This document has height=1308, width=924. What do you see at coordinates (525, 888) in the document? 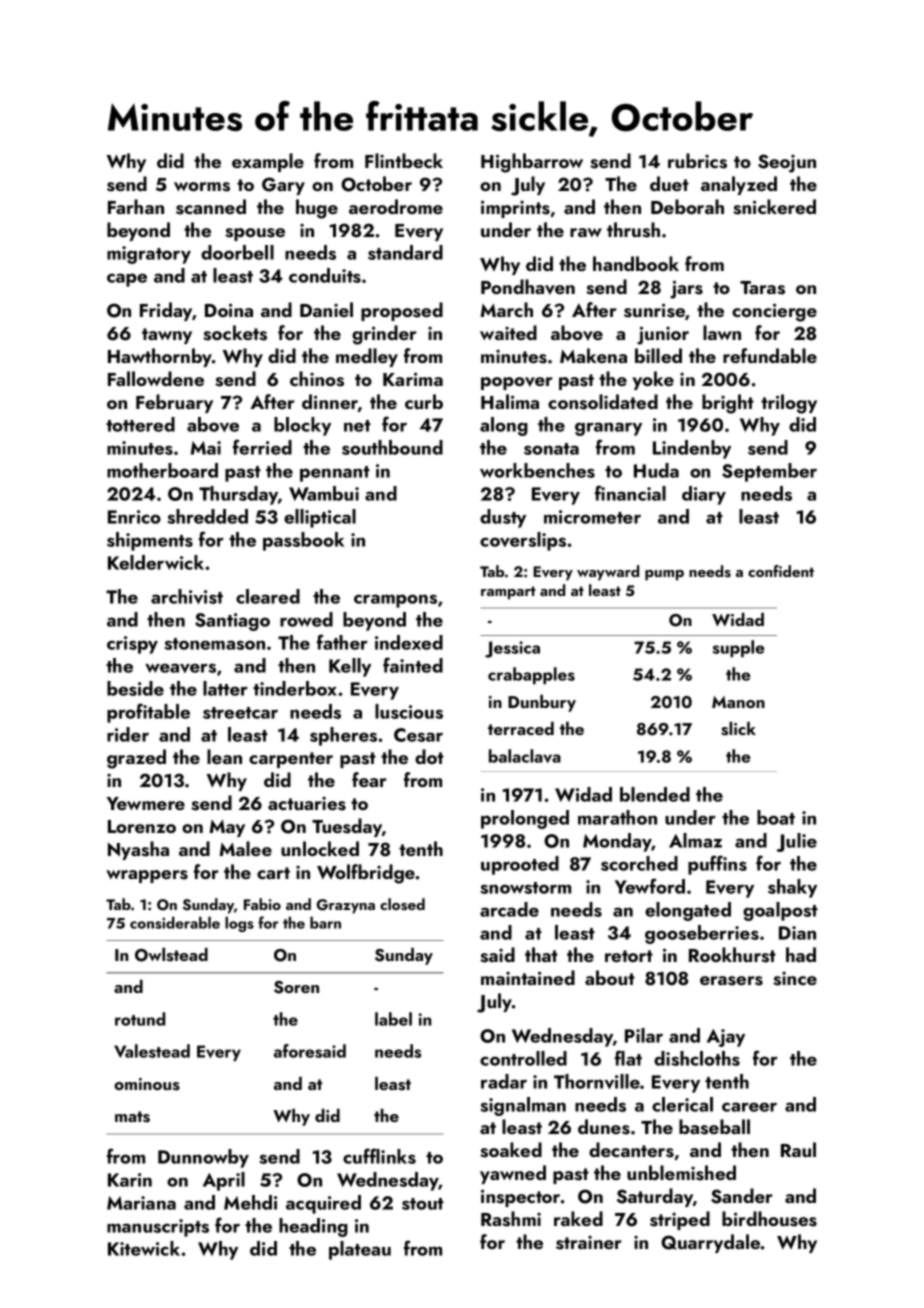
I see `snowstorm` at bounding box center [525, 888].
